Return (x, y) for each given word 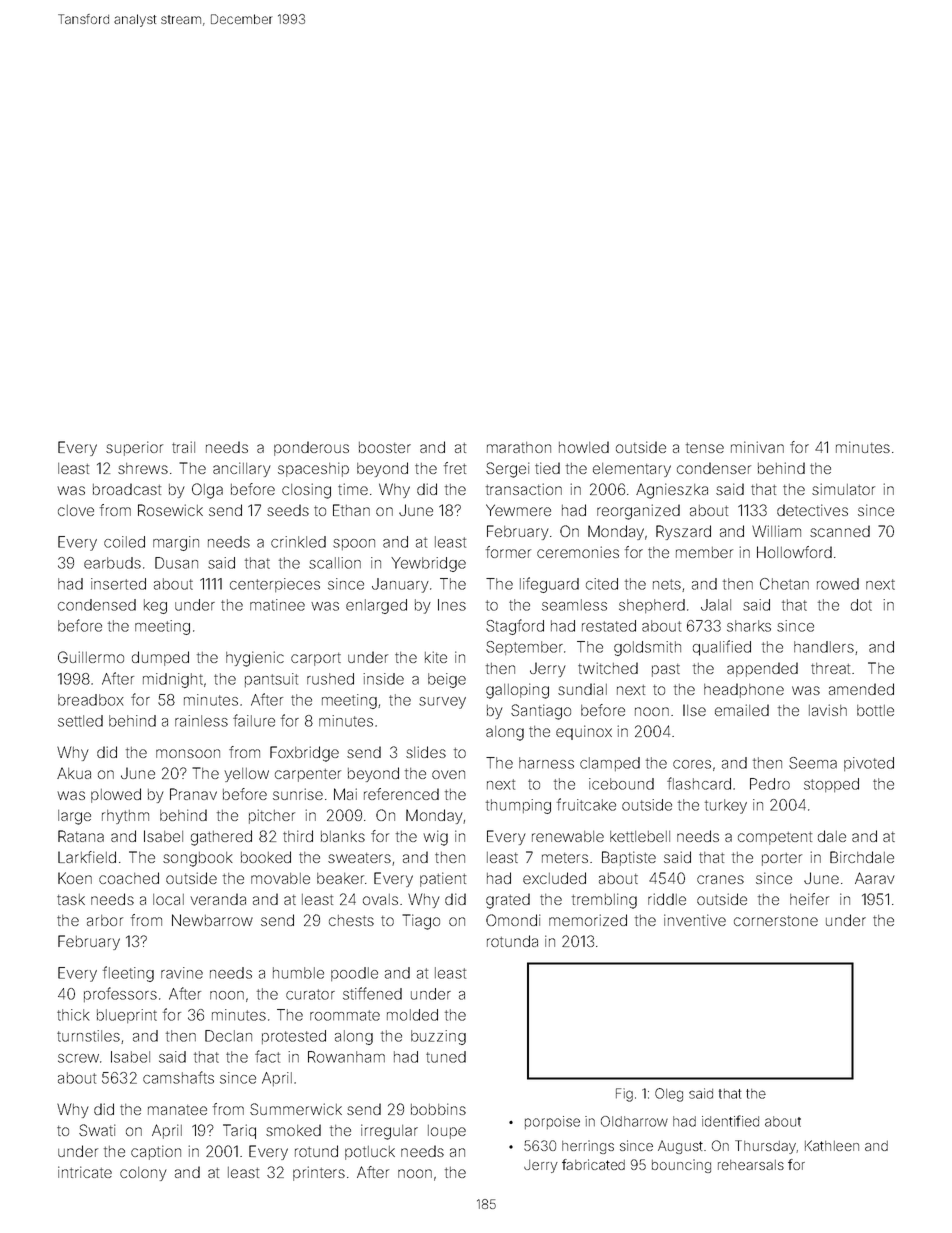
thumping (518, 806)
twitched (608, 668)
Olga (207, 491)
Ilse (694, 710)
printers (319, 1173)
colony (143, 1174)
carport (316, 659)
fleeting (128, 974)
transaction (524, 489)
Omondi (513, 920)
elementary (632, 470)
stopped (831, 785)
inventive (695, 920)
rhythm (125, 817)
